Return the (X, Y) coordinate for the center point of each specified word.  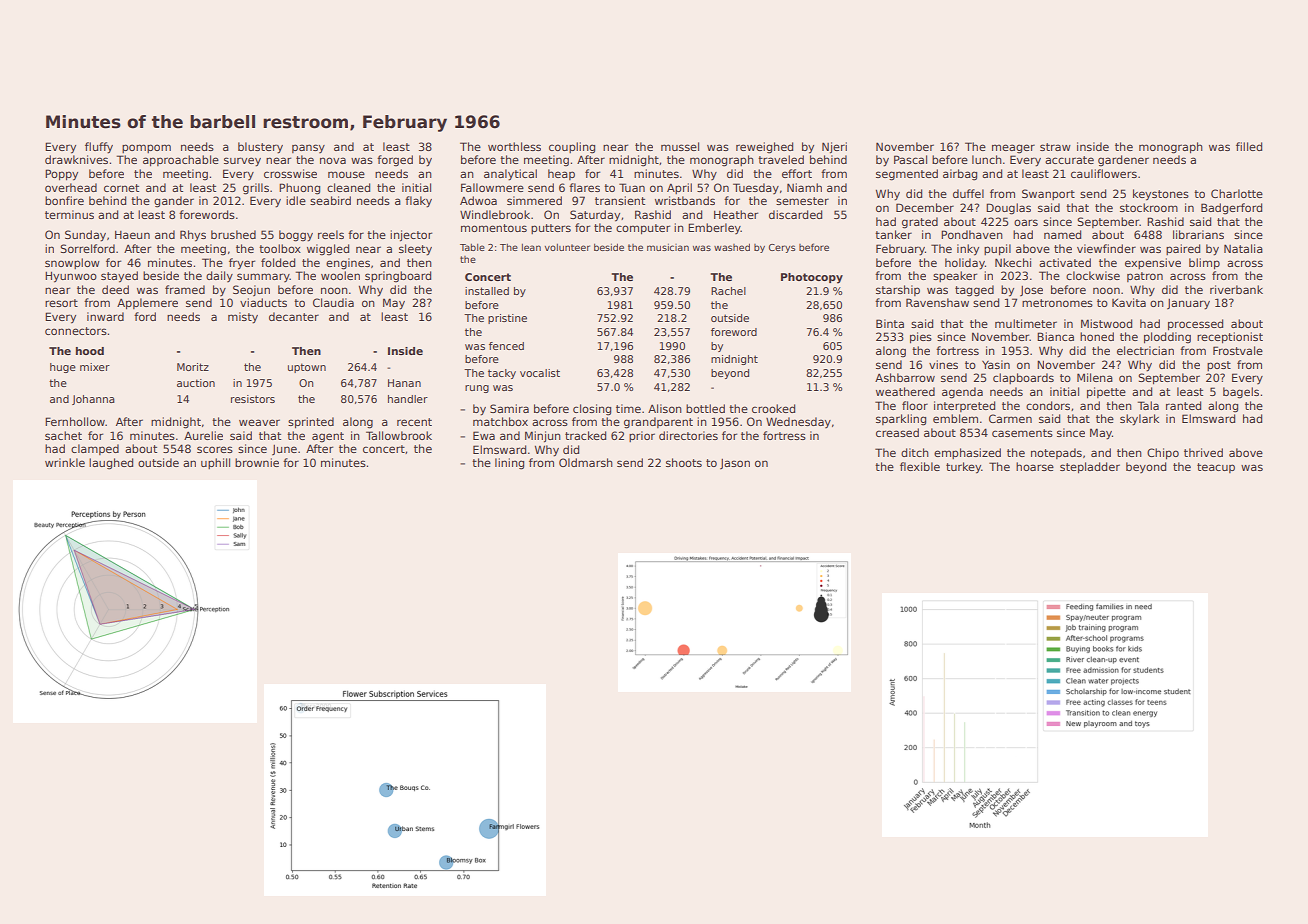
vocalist (540, 373)
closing (592, 410)
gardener (1123, 161)
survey (242, 162)
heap (561, 174)
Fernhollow (75, 421)
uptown (307, 368)
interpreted (964, 406)
